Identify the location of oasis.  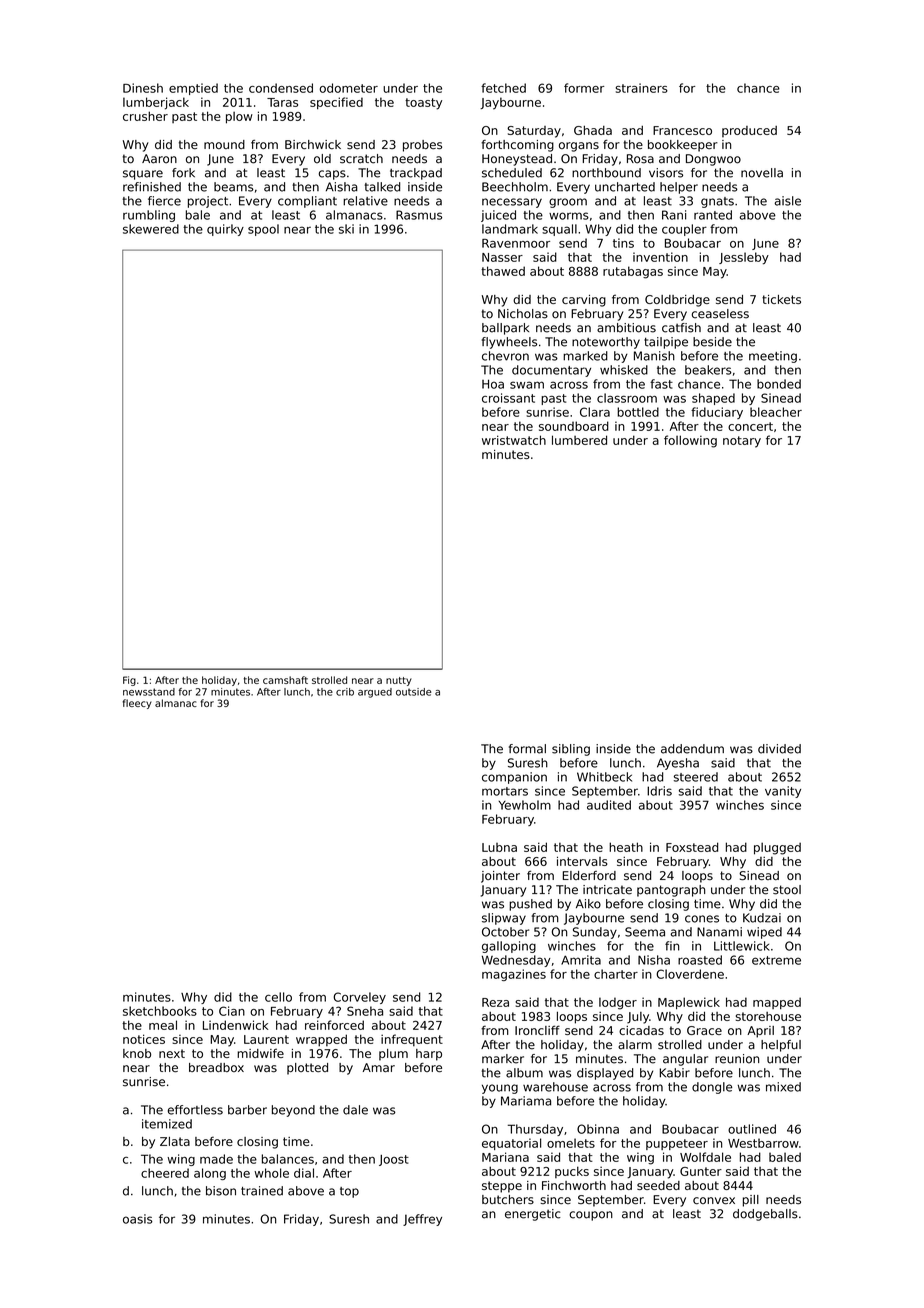
(138, 1219).
